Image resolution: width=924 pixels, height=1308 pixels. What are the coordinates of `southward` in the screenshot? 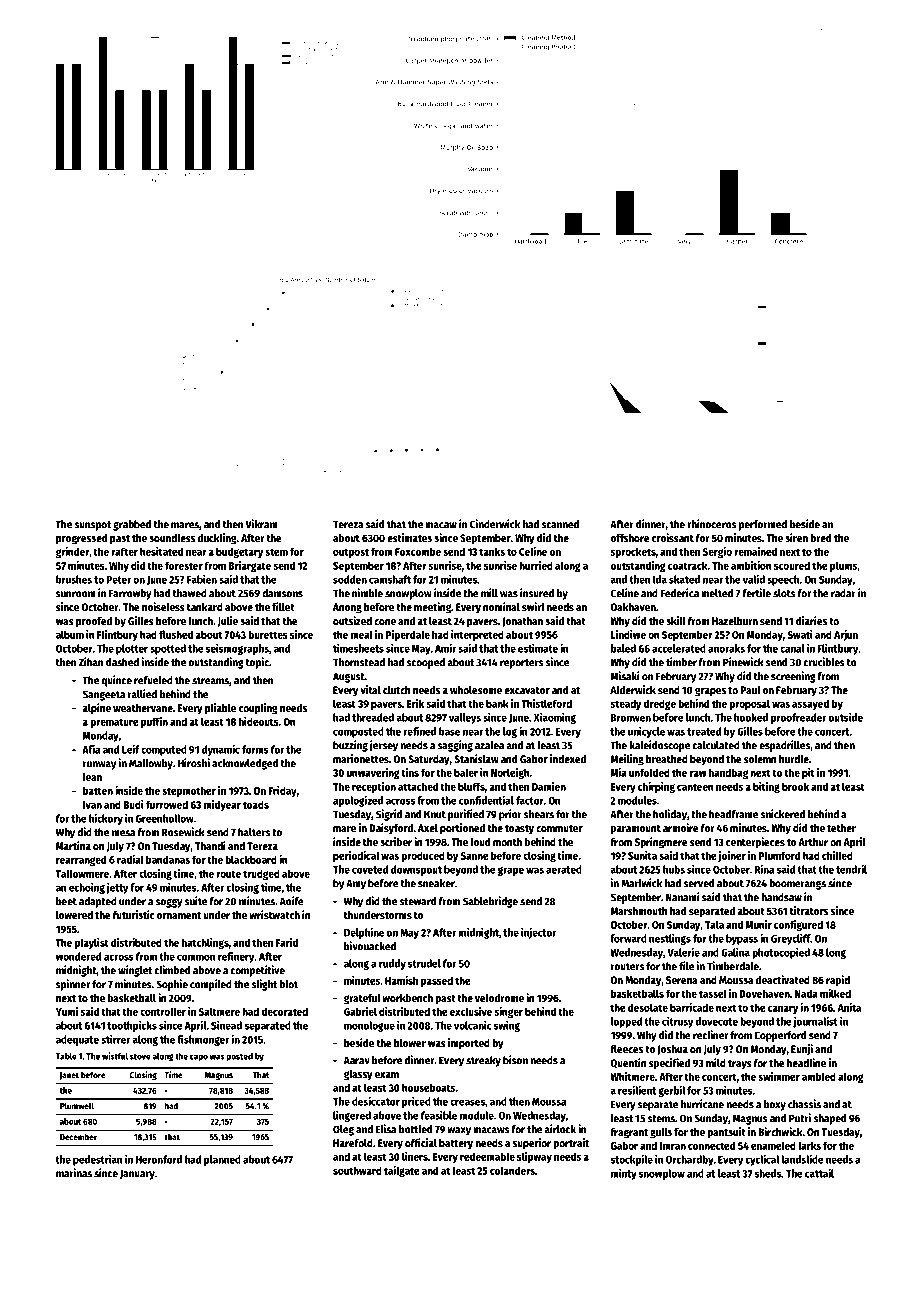 It's located at (357, 1170).
